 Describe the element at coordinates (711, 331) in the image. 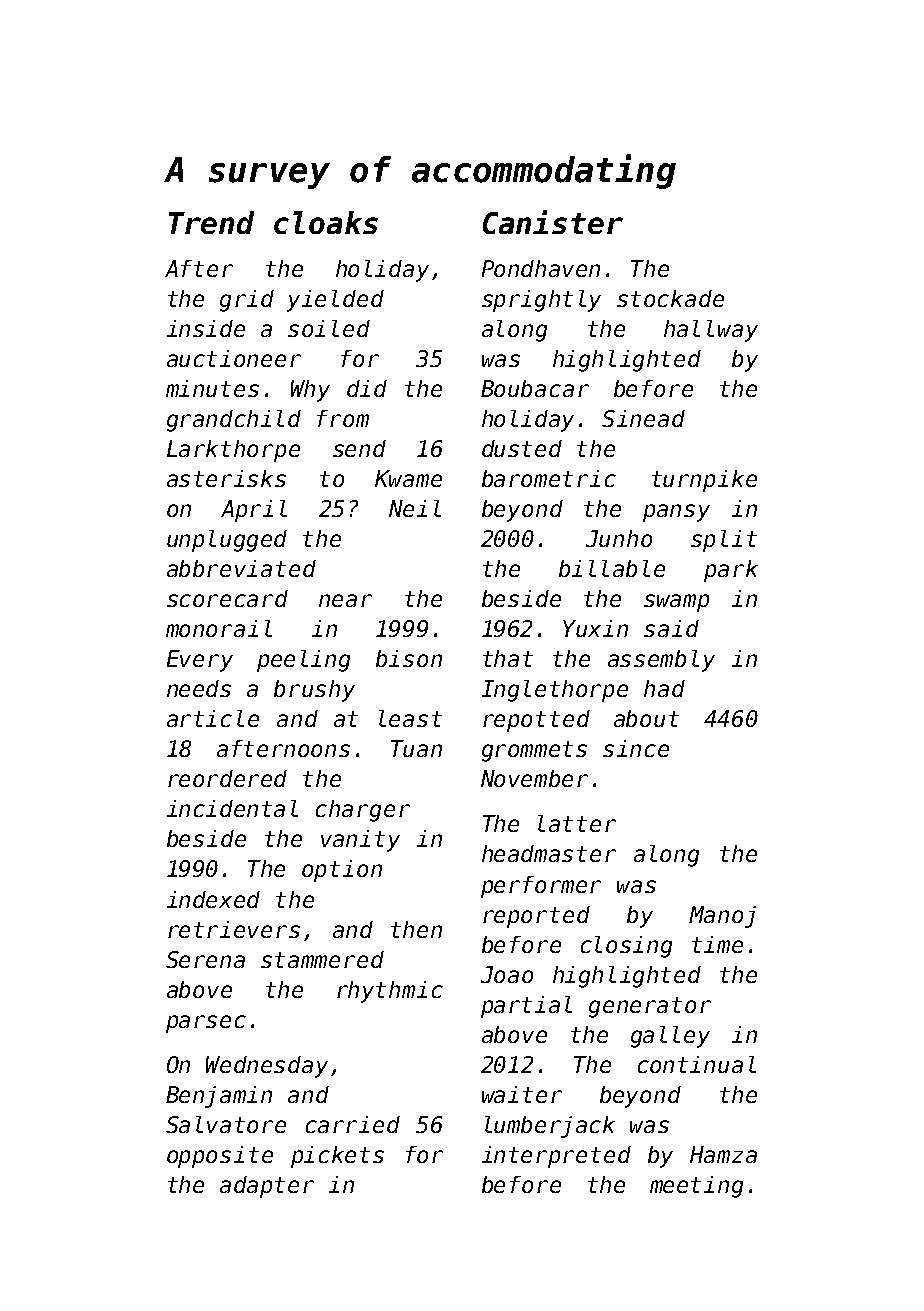

I see `hallway` at that location.
